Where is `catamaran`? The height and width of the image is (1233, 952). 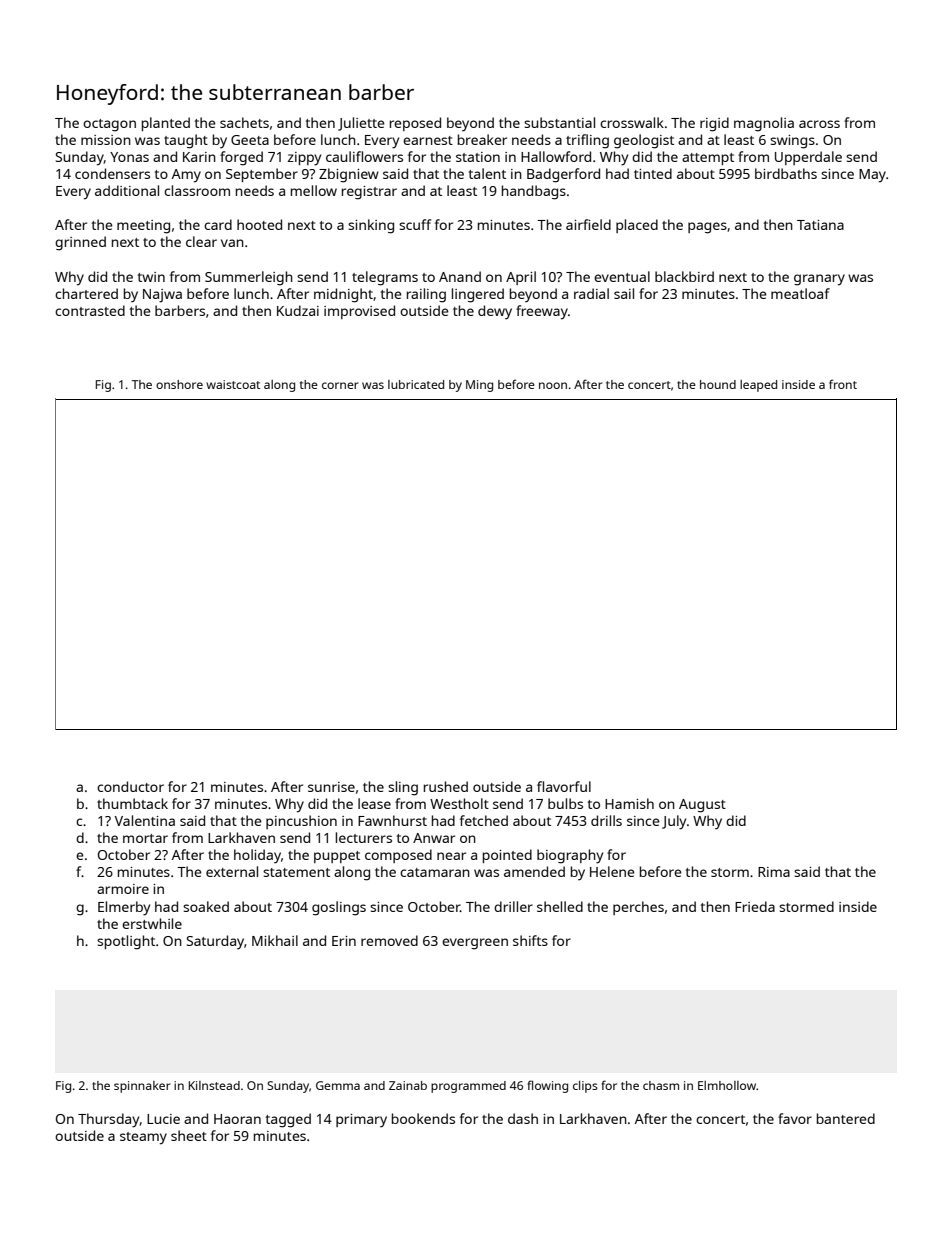 catamaran is located at coordinates (435, 872).
